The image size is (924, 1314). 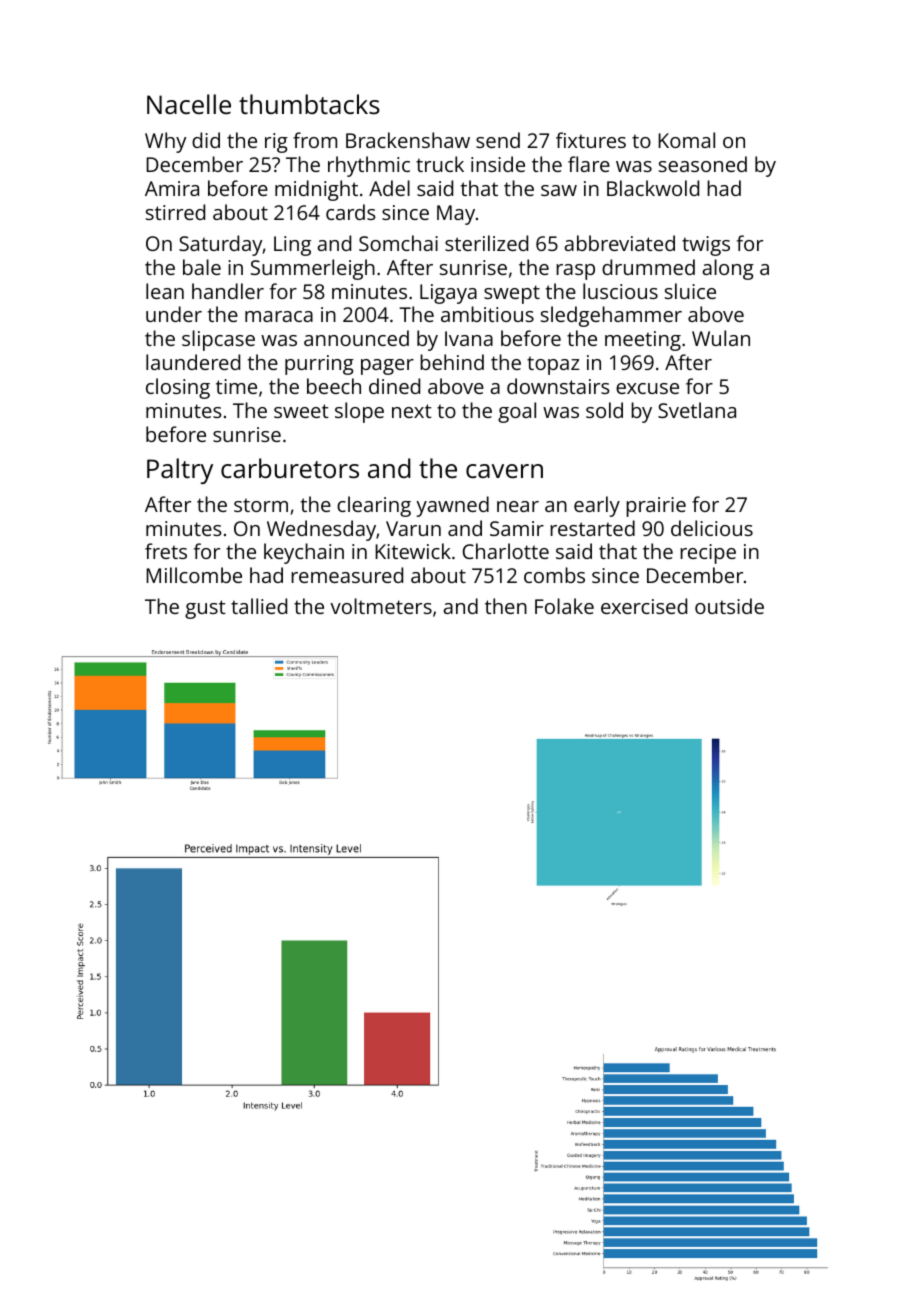 I want to click on Nacelle, so click(x=189, y=104).
